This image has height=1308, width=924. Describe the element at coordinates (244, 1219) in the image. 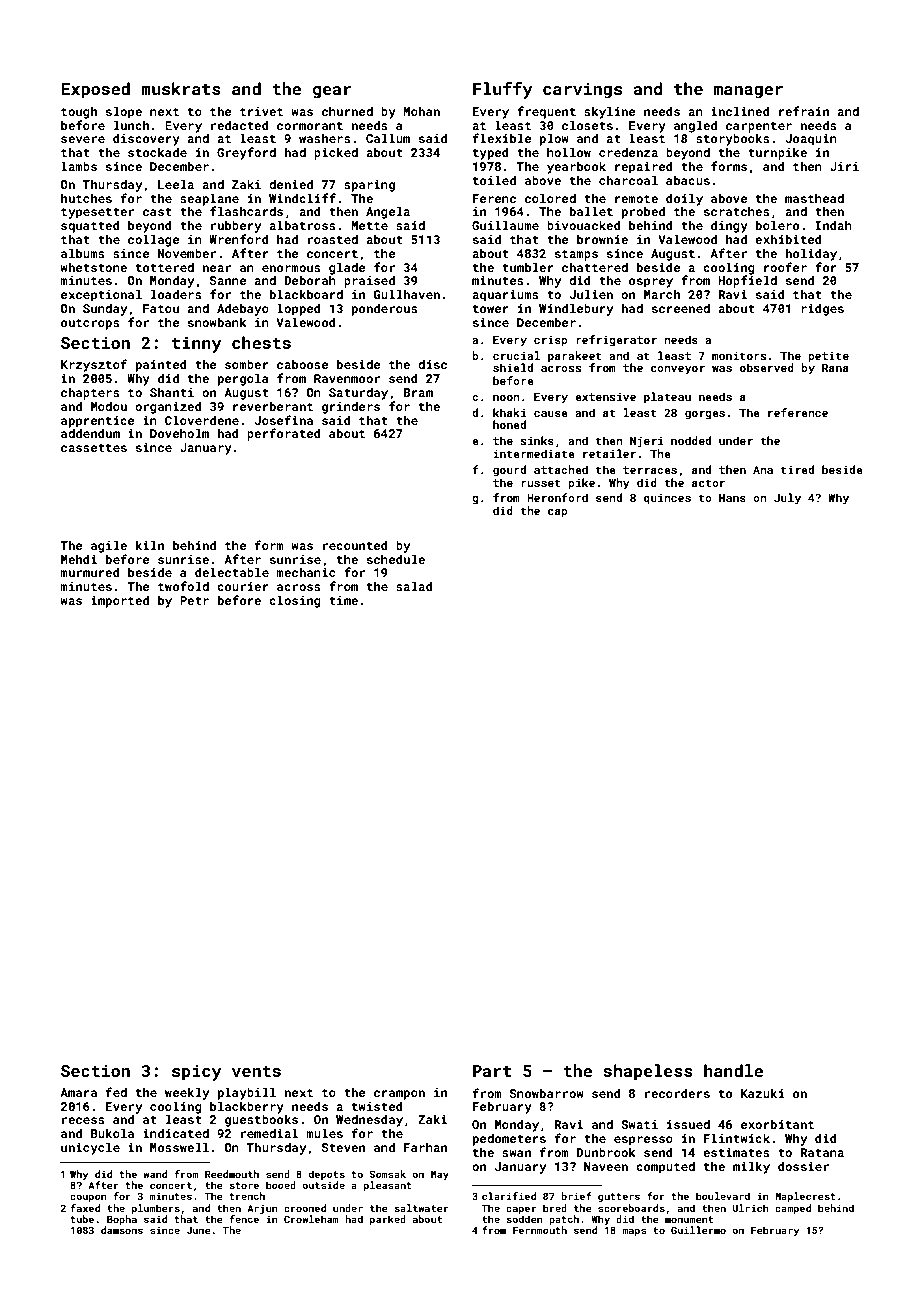

I see `fence` at that location.
